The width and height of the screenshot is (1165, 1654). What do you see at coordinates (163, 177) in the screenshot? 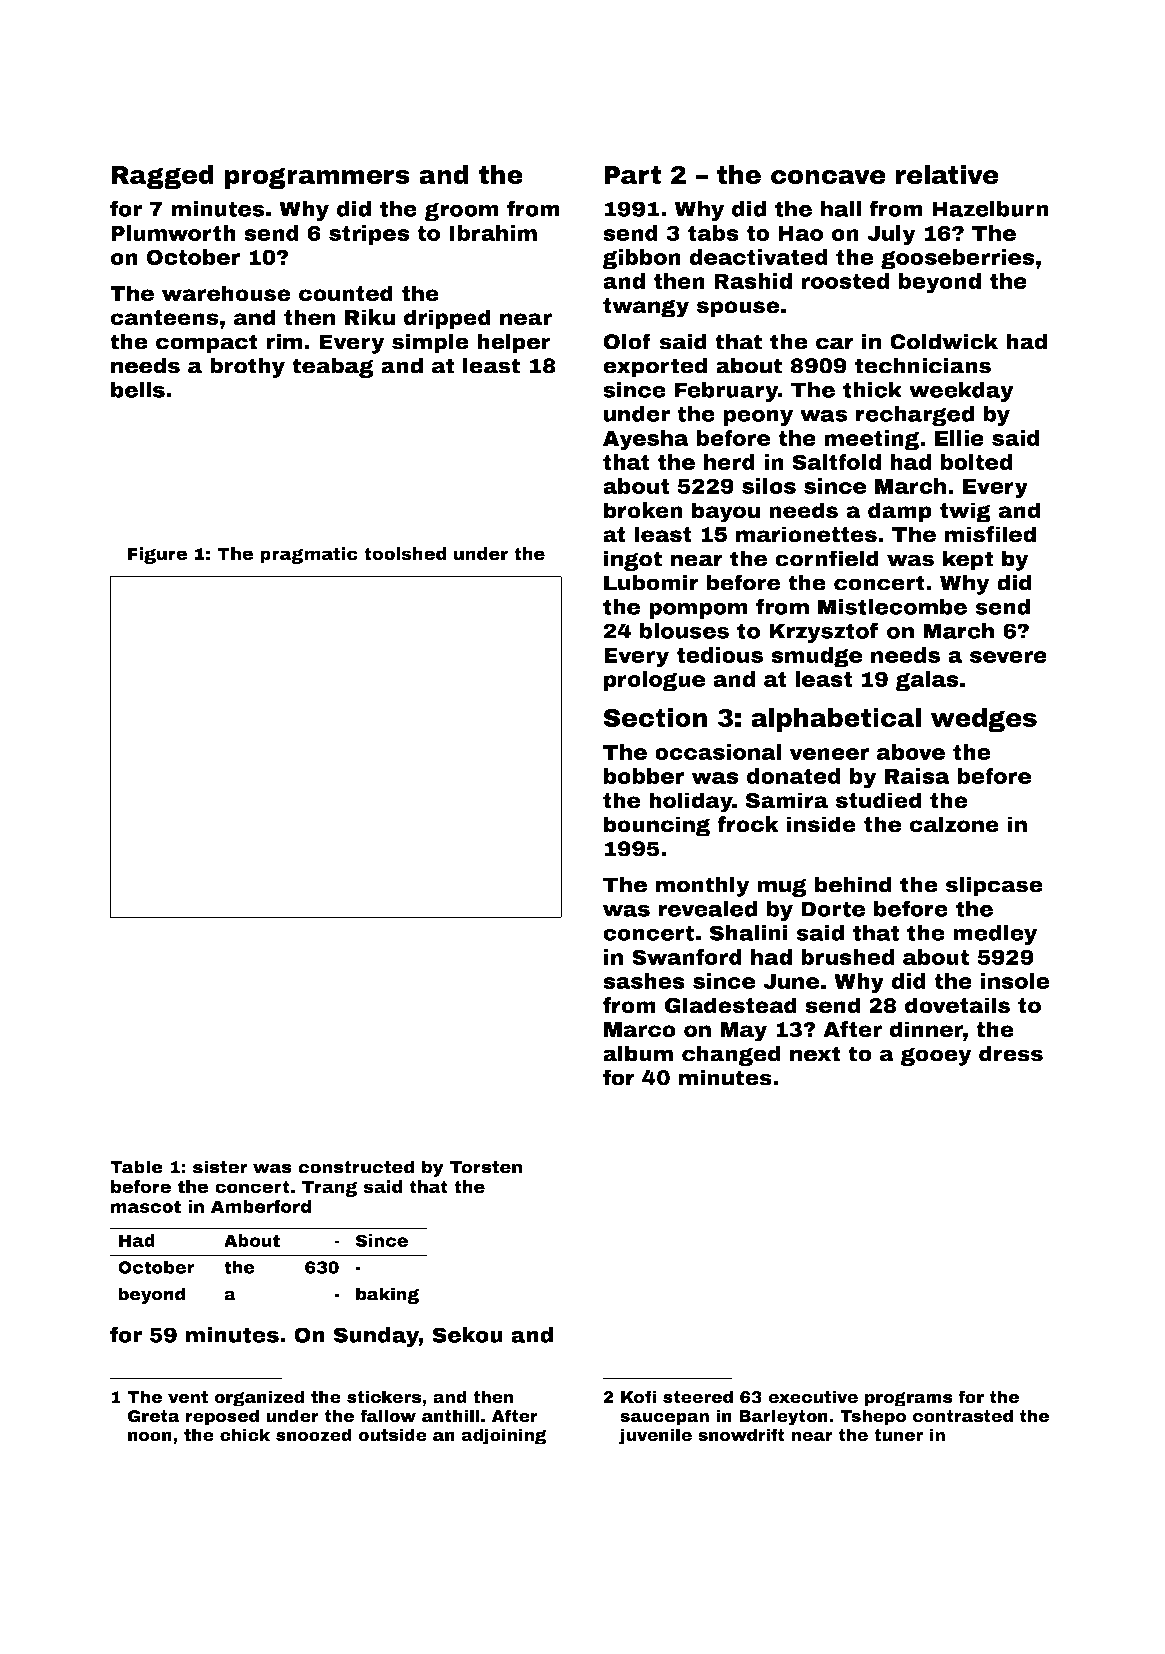
I see `Ragged` at bounding box center [163, 177].
